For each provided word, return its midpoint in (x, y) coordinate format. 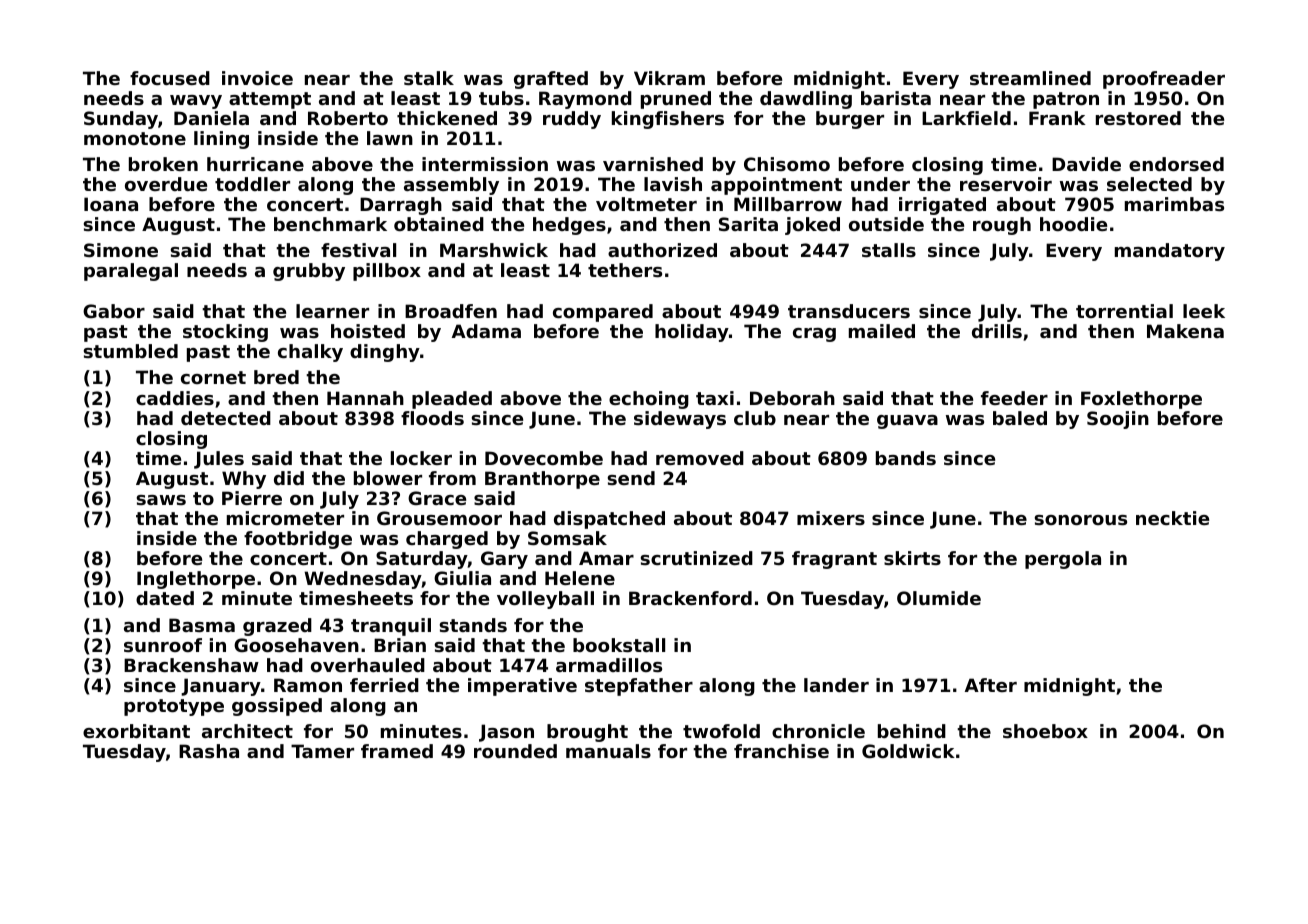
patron (1066, 100)
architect (247, 731)
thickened (447, 118)
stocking (225, 333)
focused (170, 78)
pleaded (452, 400)
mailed (882, 331)
